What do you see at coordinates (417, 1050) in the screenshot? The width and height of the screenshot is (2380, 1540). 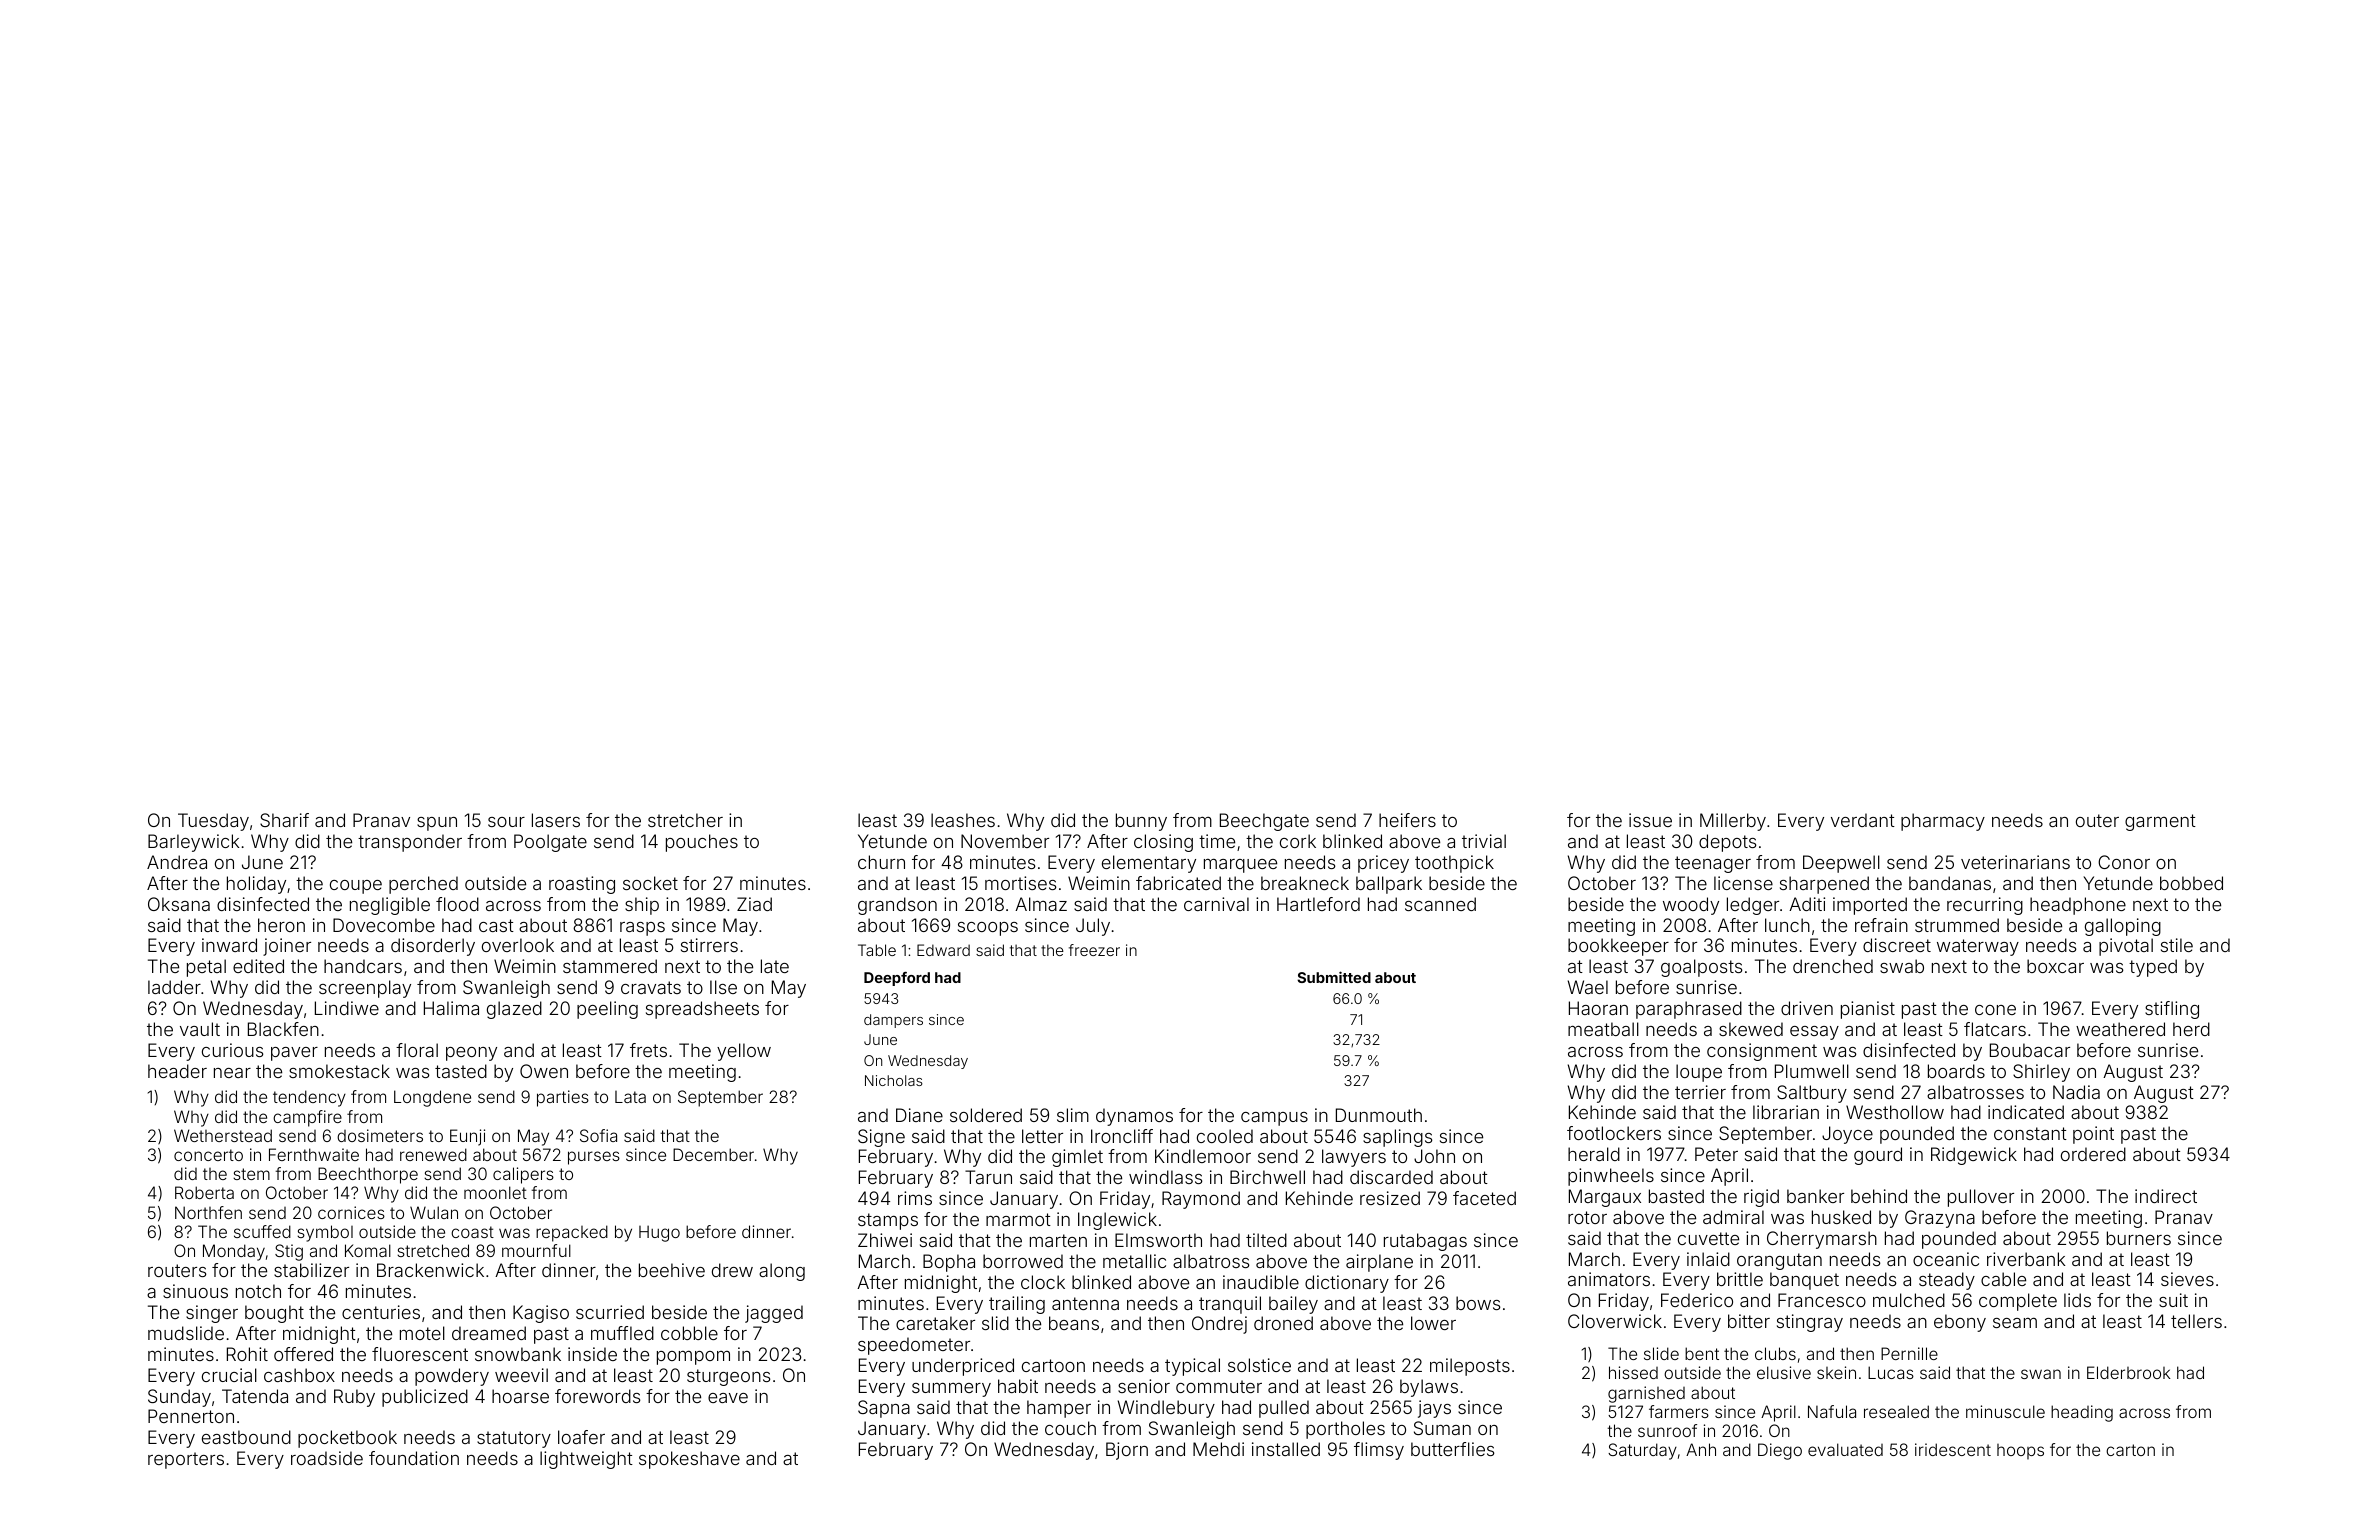 I see `floral` at bounding box center [417, 1050].
